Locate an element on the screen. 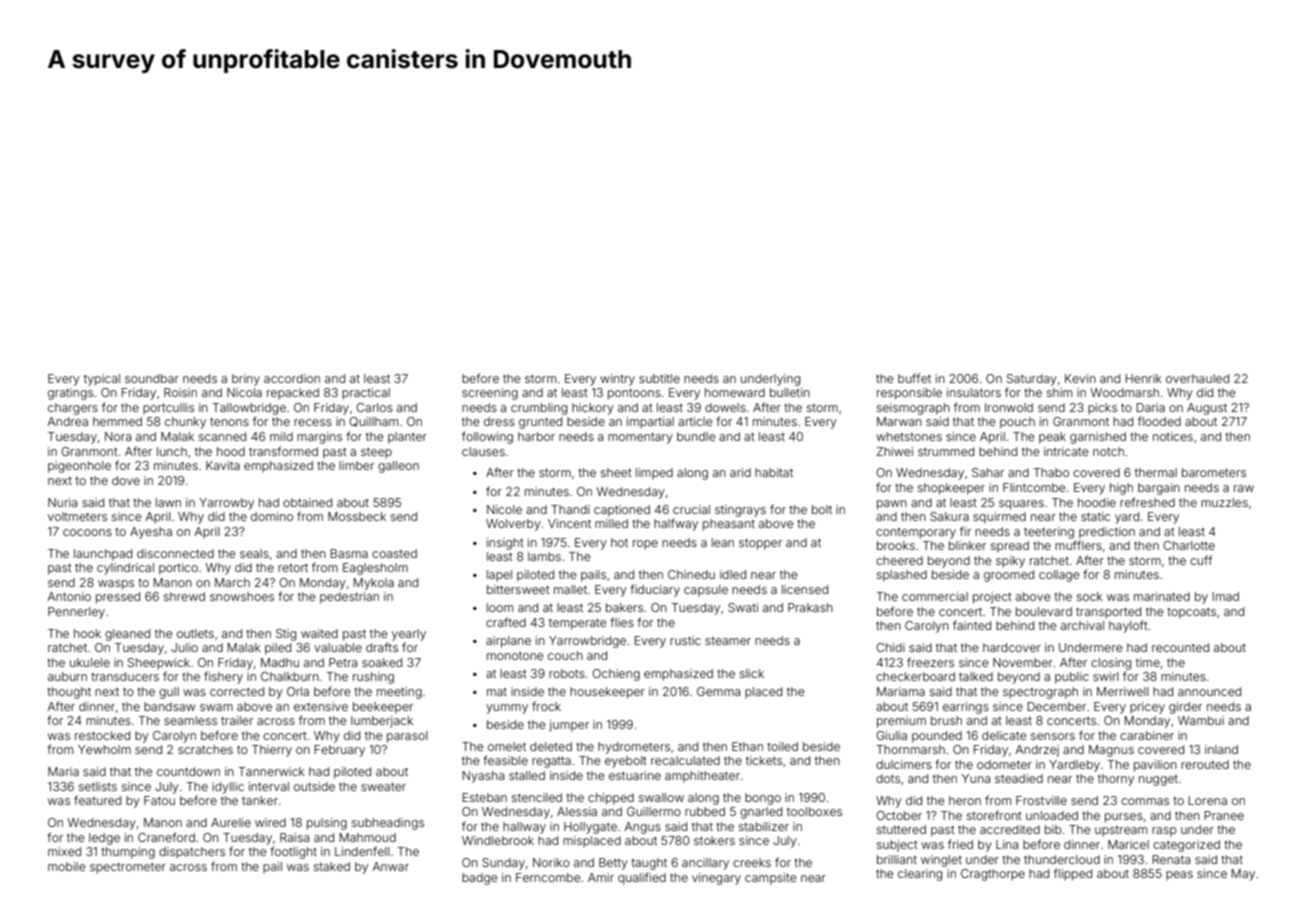 This screenshot has width=1308, height=924. sock is located at coordinates (1090, 596).
